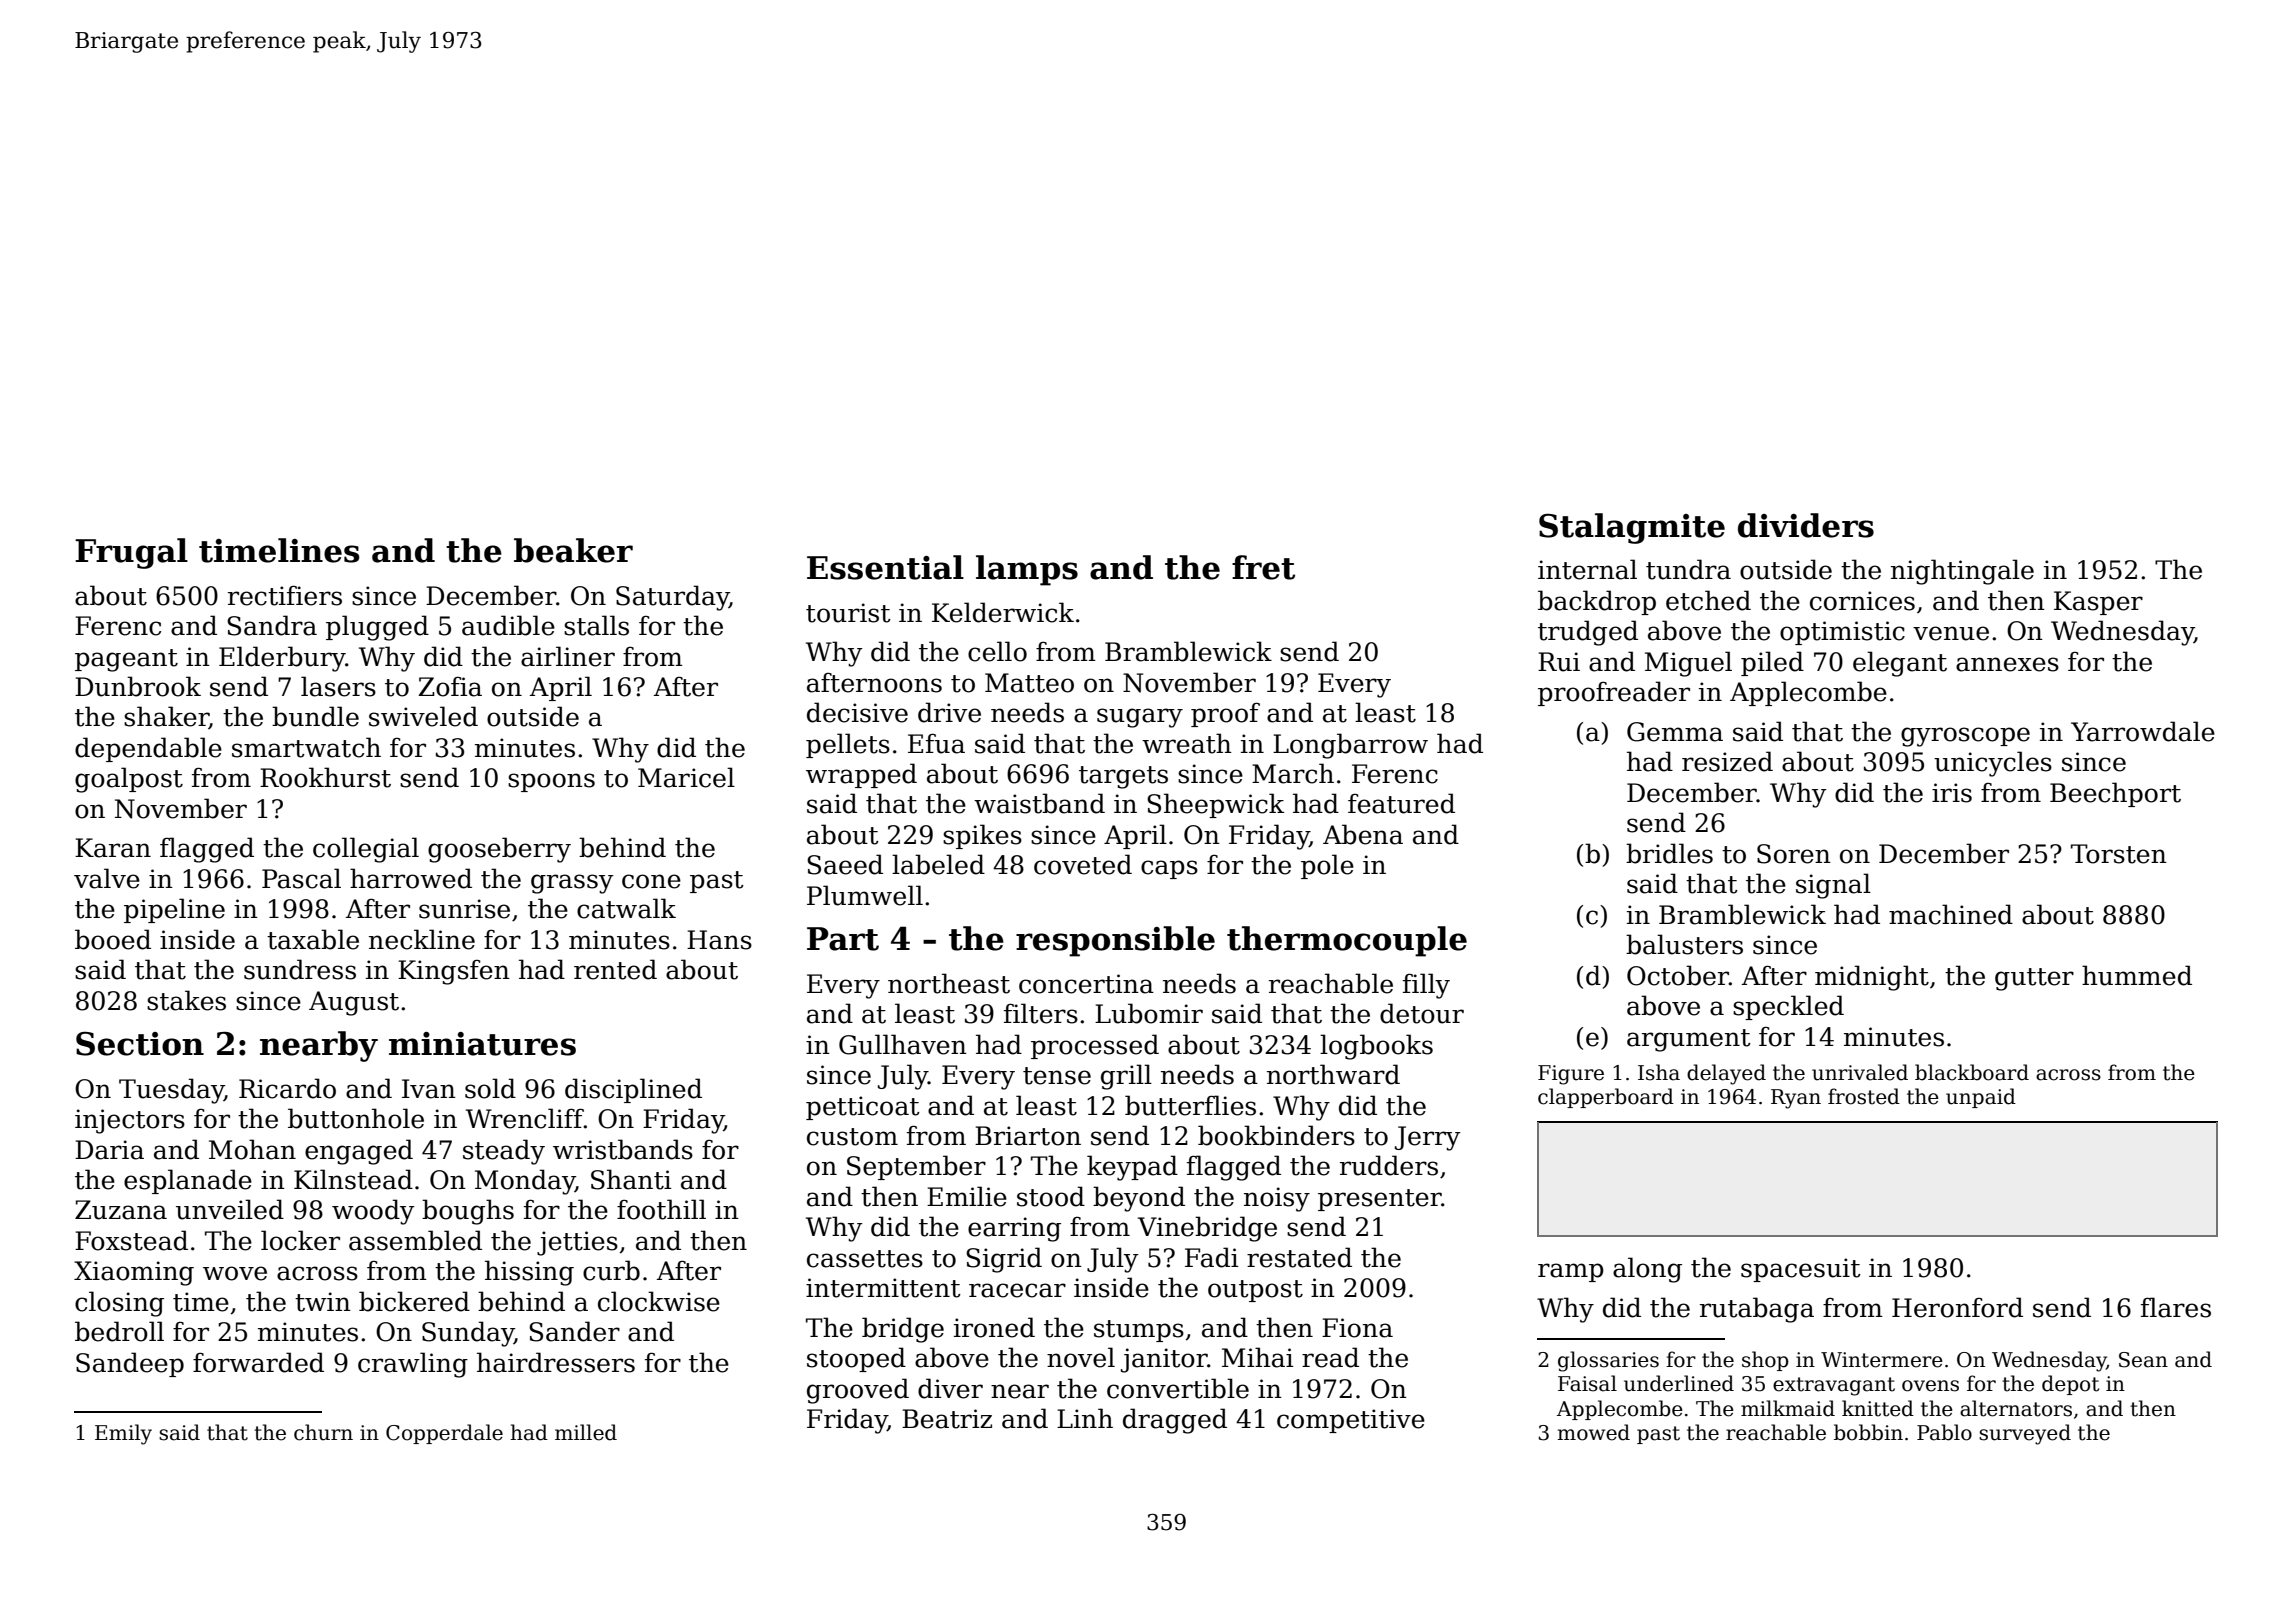 This screenshot has height=1620, width=2292. Describe the element at coordinates (174, 910) in the screenshot. I see `pipeline` at that location.
